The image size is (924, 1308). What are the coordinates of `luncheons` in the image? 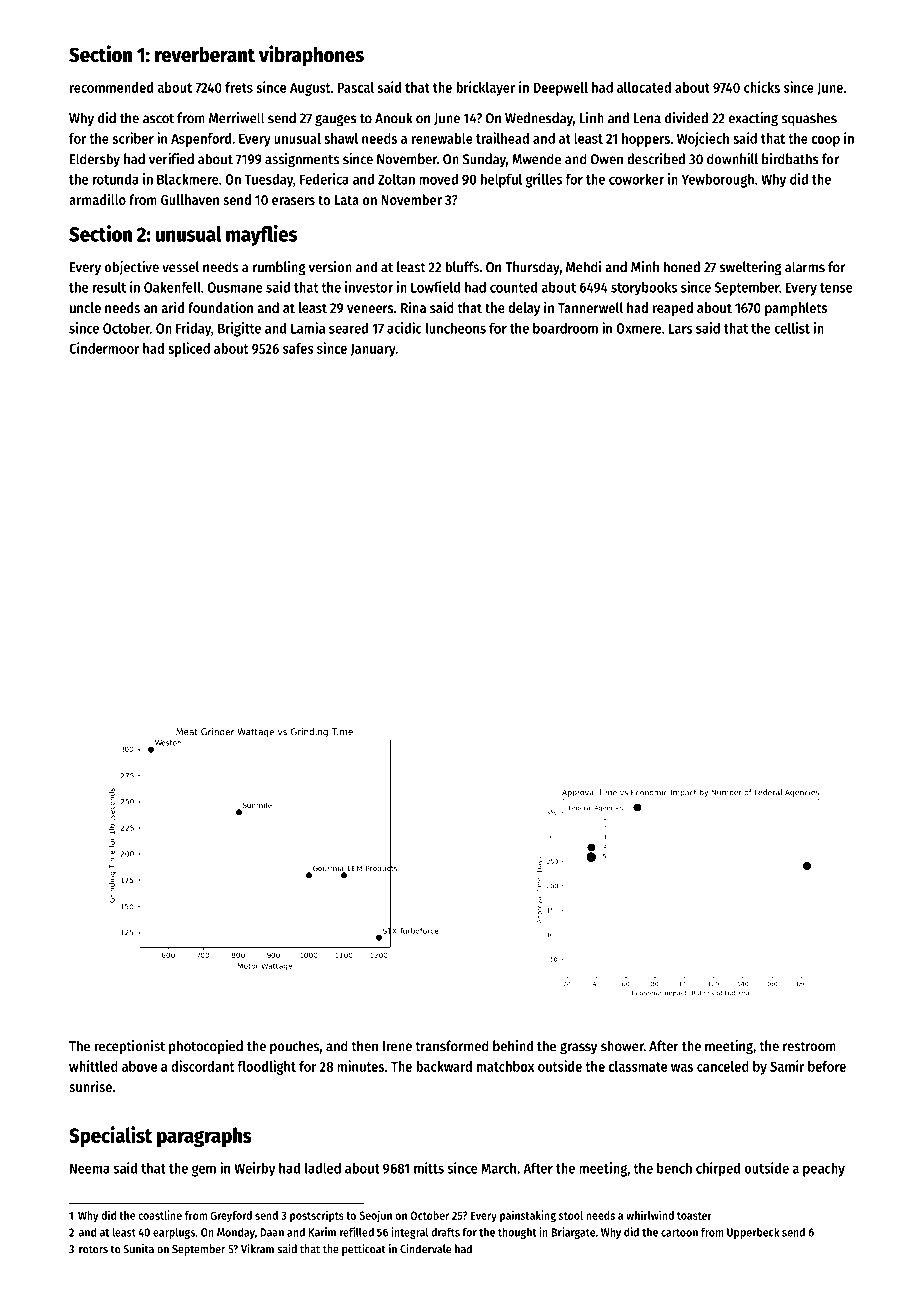 It's located at (456, 328).
